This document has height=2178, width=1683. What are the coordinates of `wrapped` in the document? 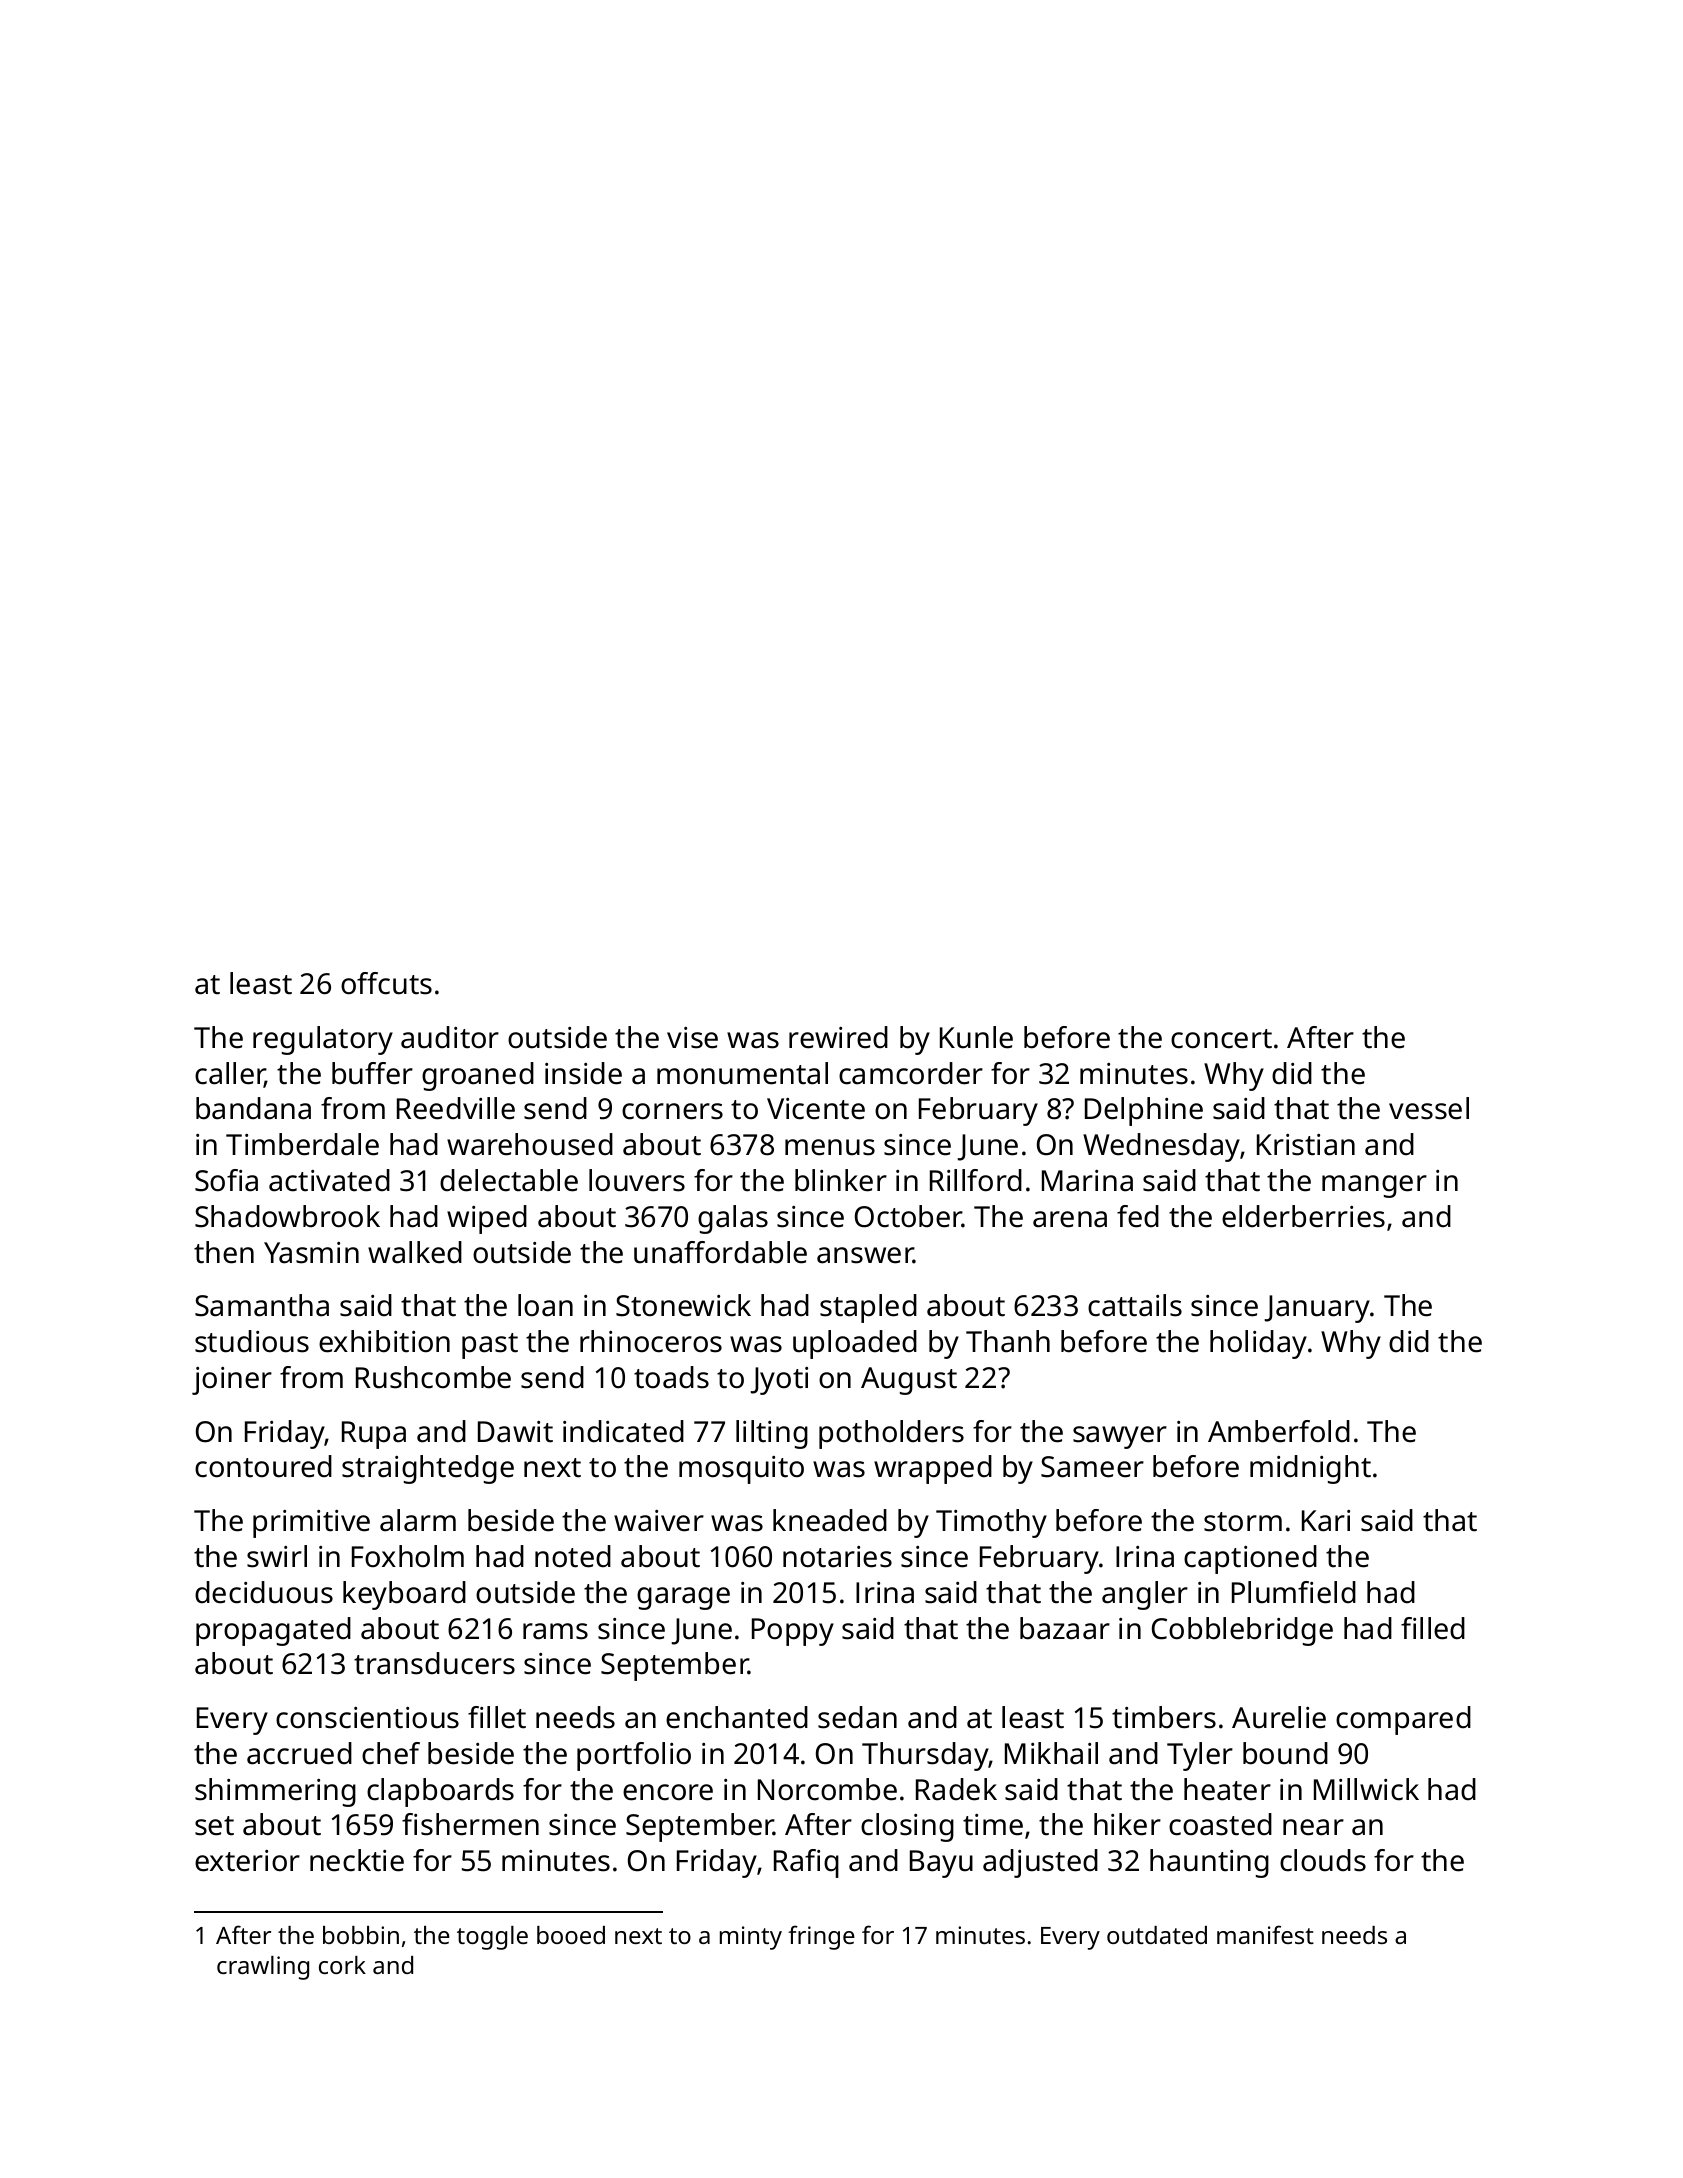 It's located at (933, 1469).
